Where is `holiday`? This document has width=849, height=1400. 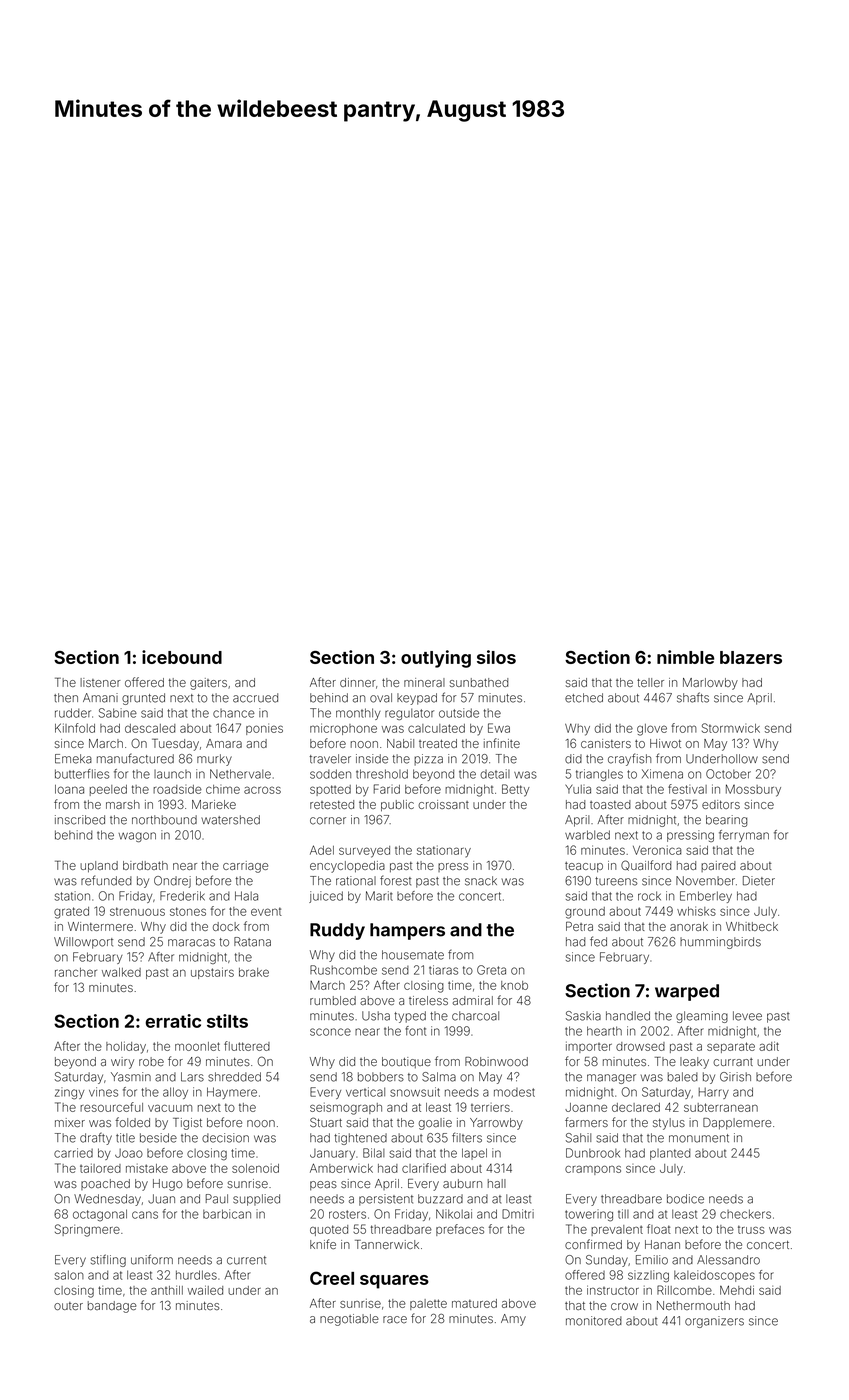 holiday is located at coordinates (126, 1047).
